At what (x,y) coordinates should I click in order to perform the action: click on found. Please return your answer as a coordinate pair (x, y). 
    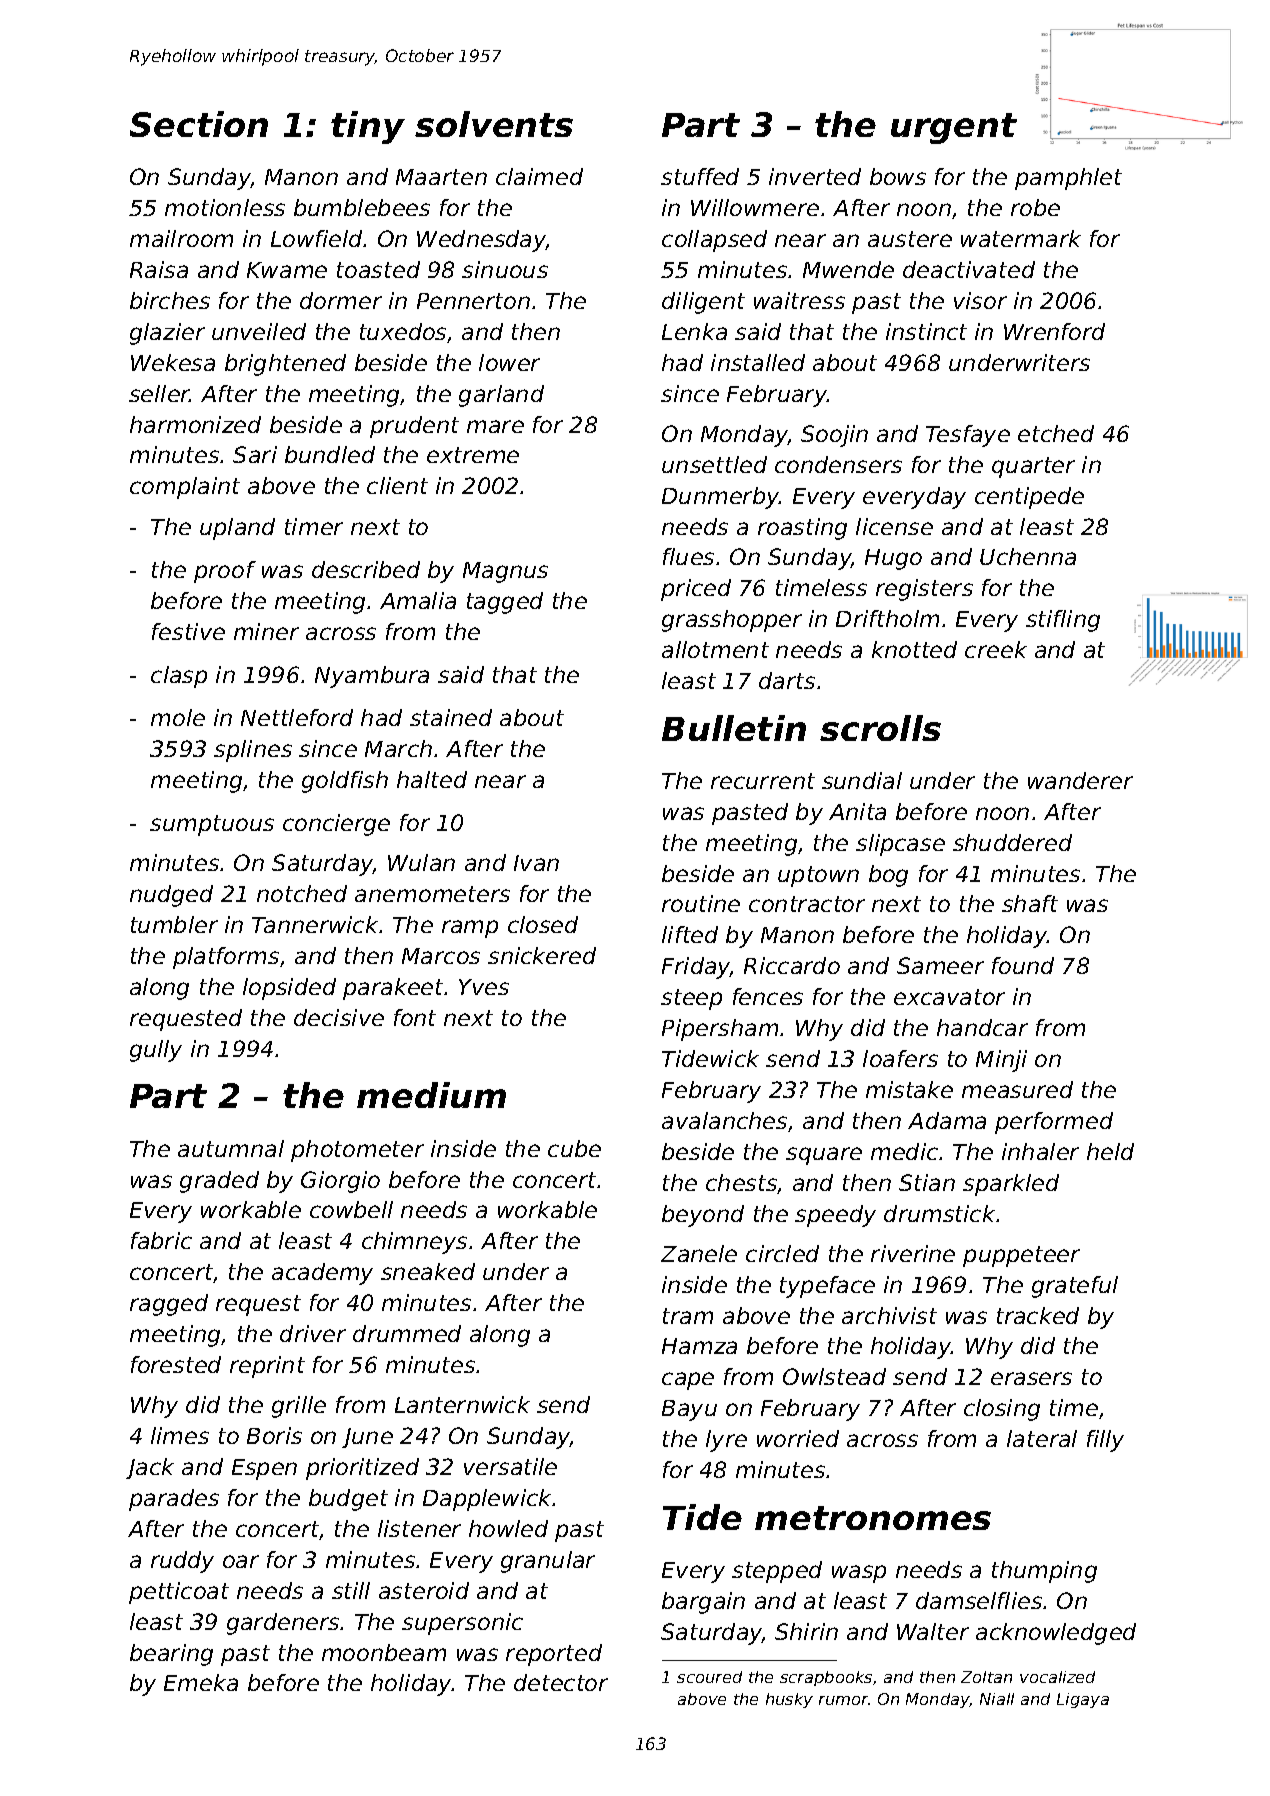
    Looking at the image, I should click on (1023, 965).
